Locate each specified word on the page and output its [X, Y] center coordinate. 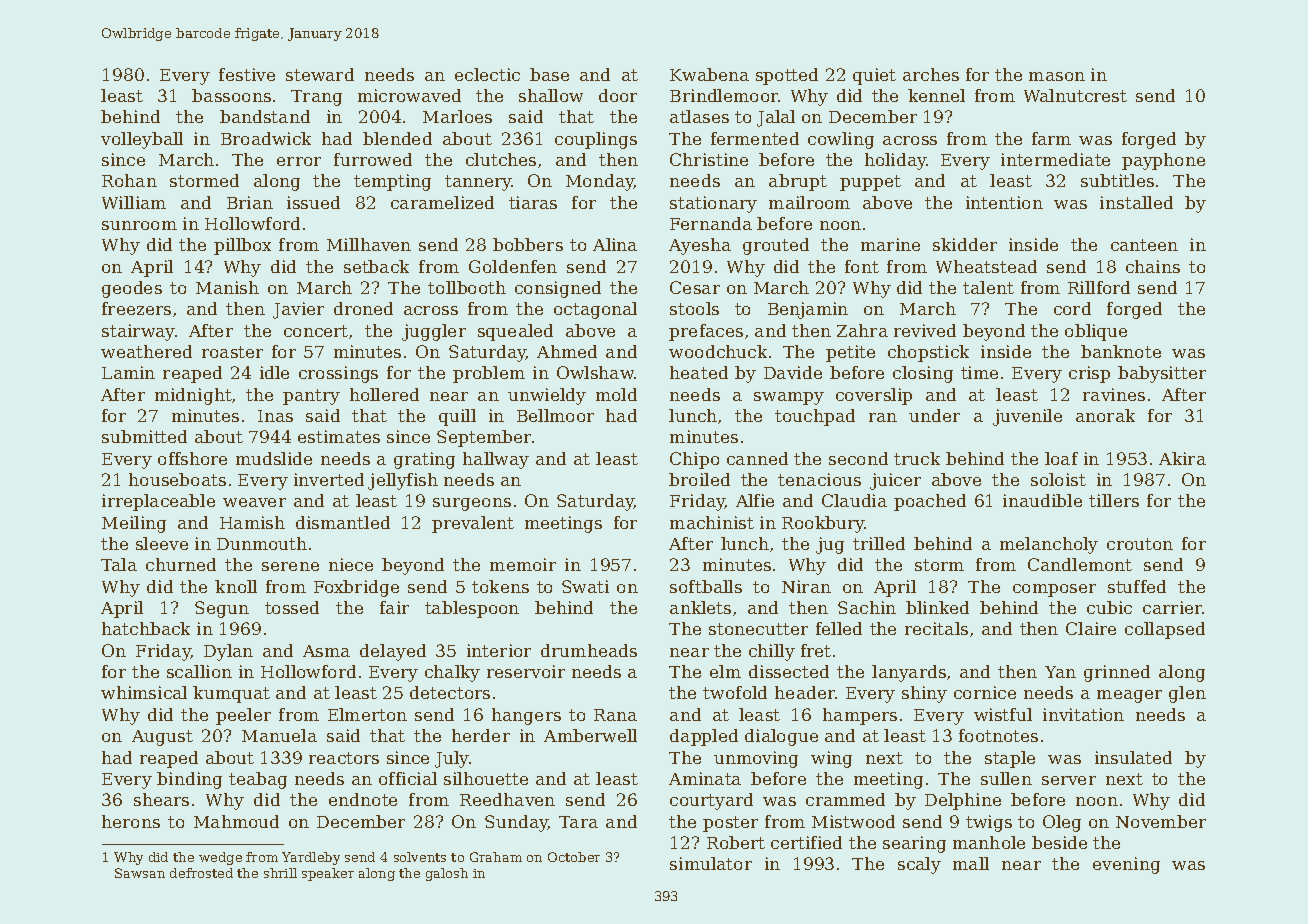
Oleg [1062, 823]
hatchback [146, 628]
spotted [787, 76]
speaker [328, 874]
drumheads [589, 650]
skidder [965, 244]
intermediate [1055, 159]
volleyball [142, 140]
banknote [1121, 351]
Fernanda [711, 223]
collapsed [1165, 630]
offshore [192, 458]
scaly [919, 865]
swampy [789, 398]
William [134, 202]
